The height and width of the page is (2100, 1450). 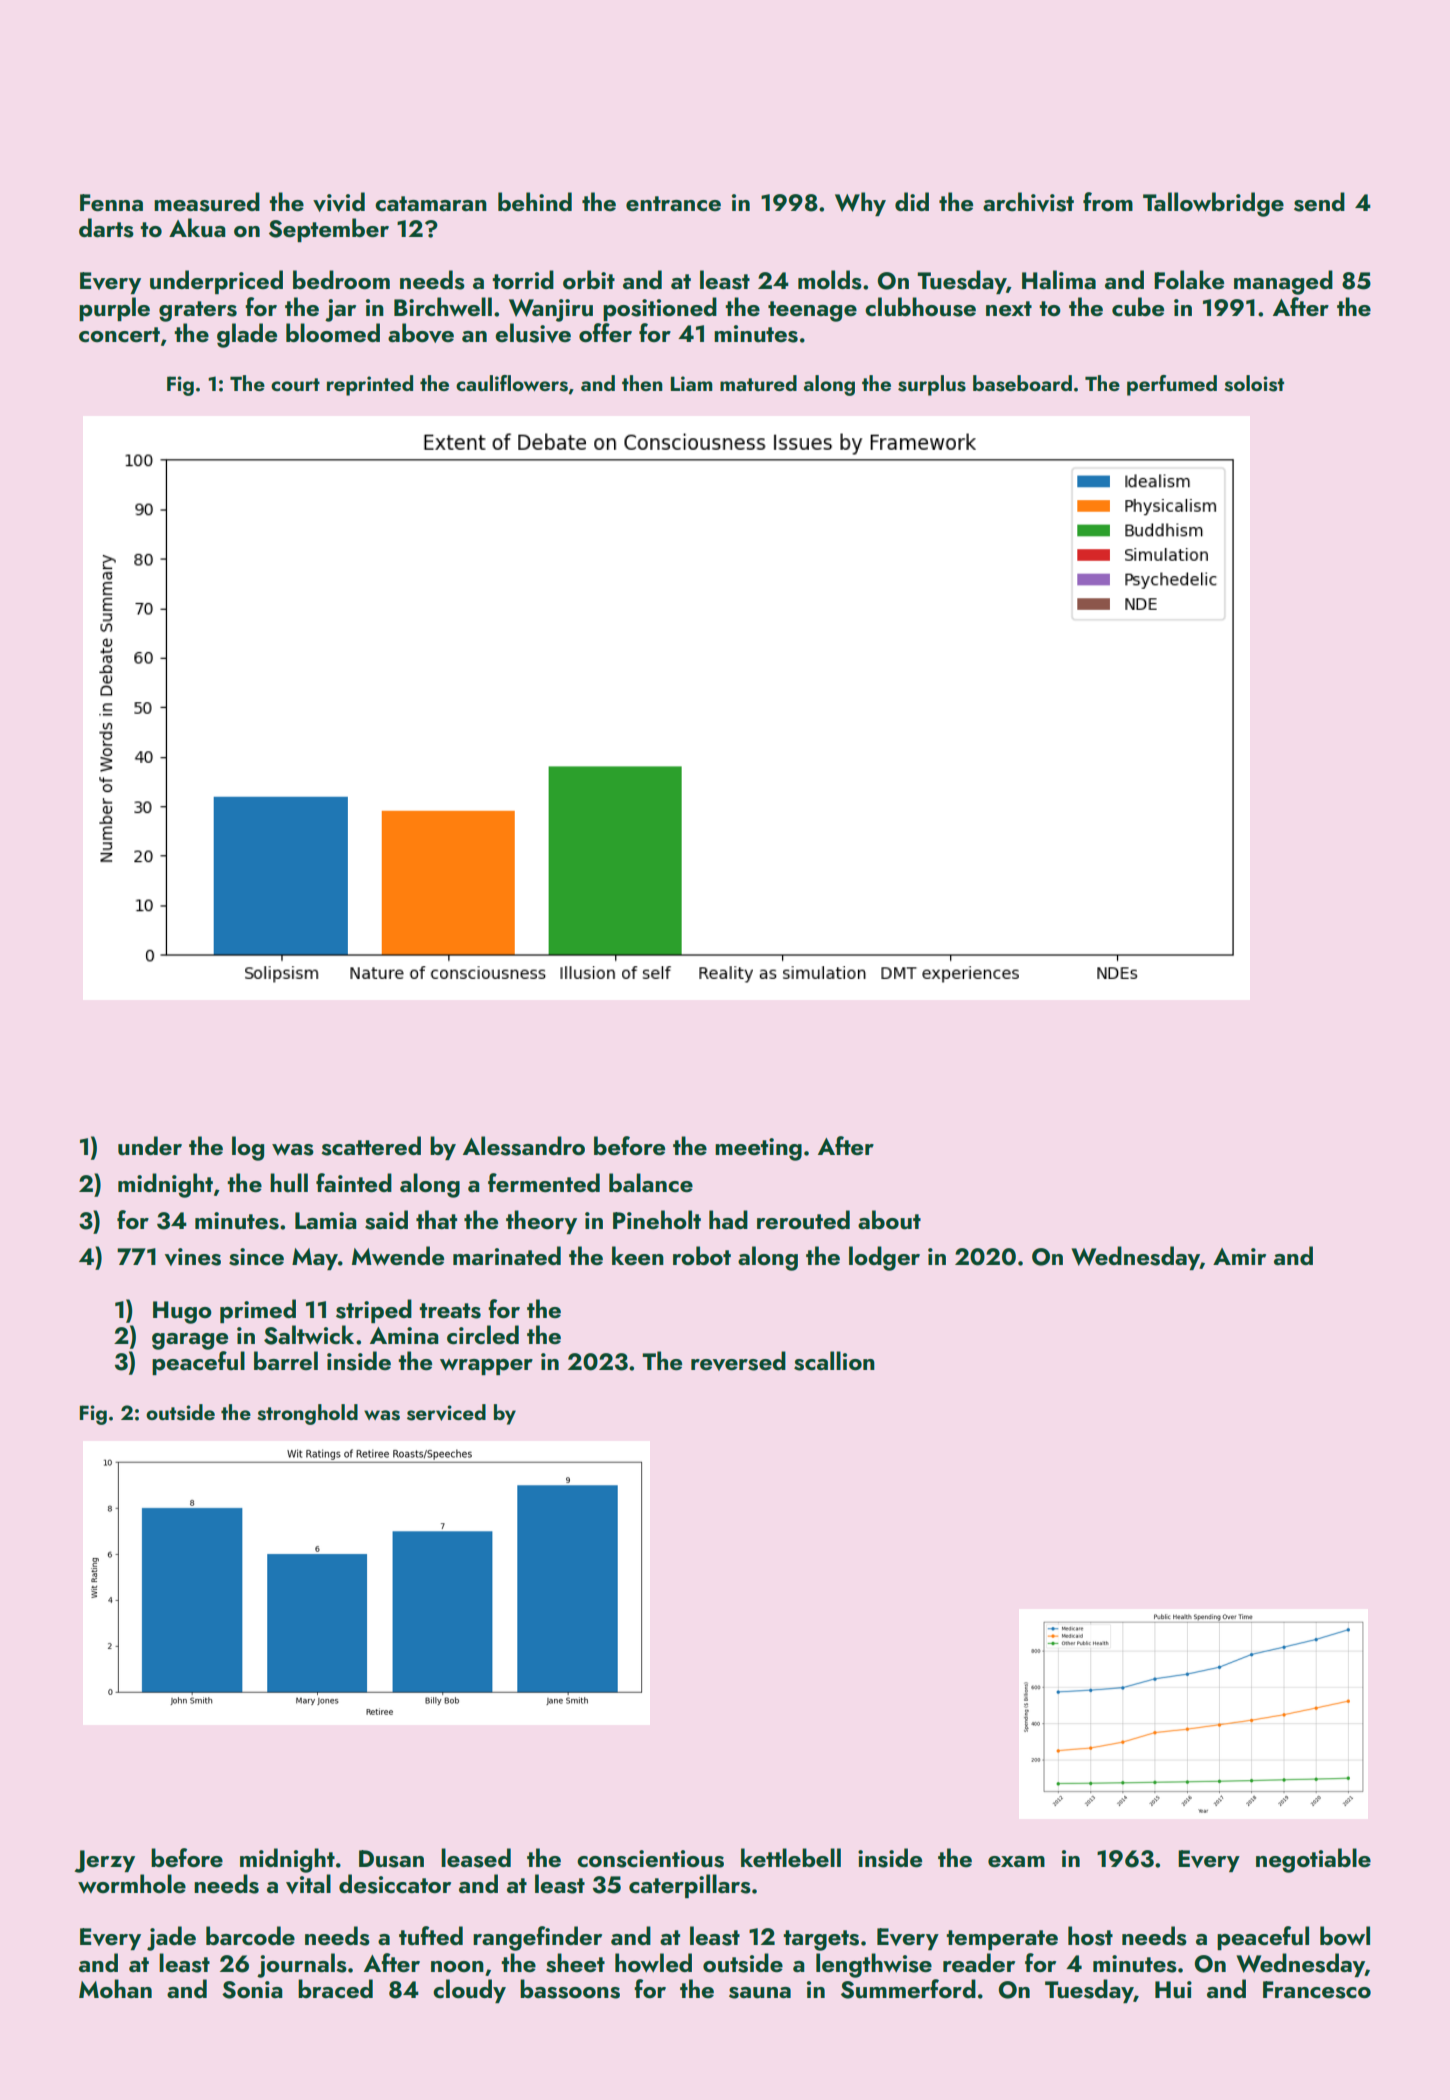 I want to click on darts, so click(x=106, y=228).
